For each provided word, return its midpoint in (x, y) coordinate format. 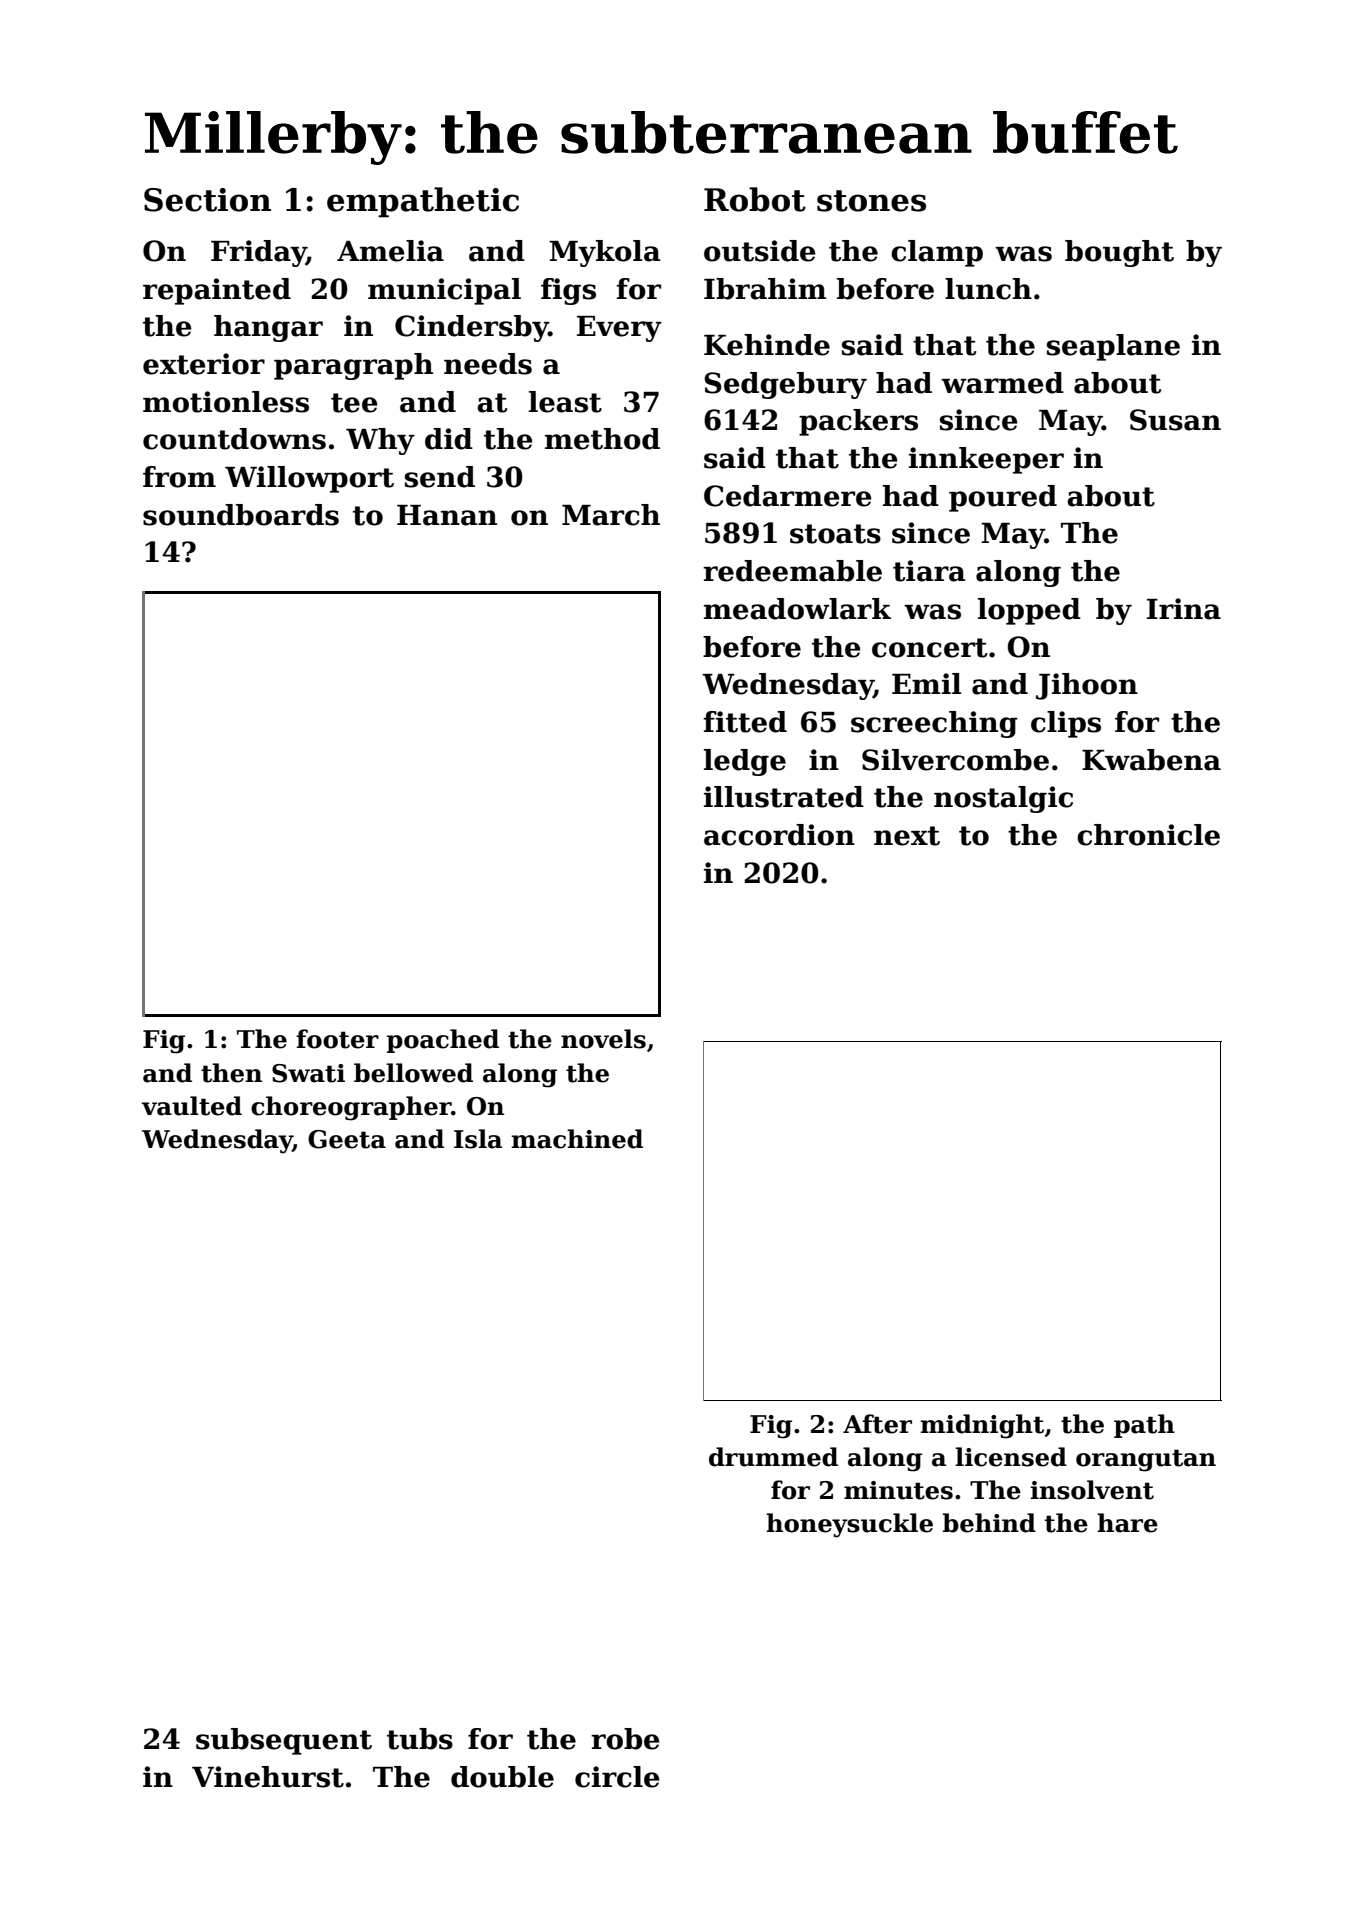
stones (871, 201)
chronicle (1148, 835)
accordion (779, 835)
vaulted (192, 1106)
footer (337, 1039)
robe (625, 1739)
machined (577, 1139)
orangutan (1146, 1460)
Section (207, 200)
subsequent (284, 1741)
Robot (755, 199)
